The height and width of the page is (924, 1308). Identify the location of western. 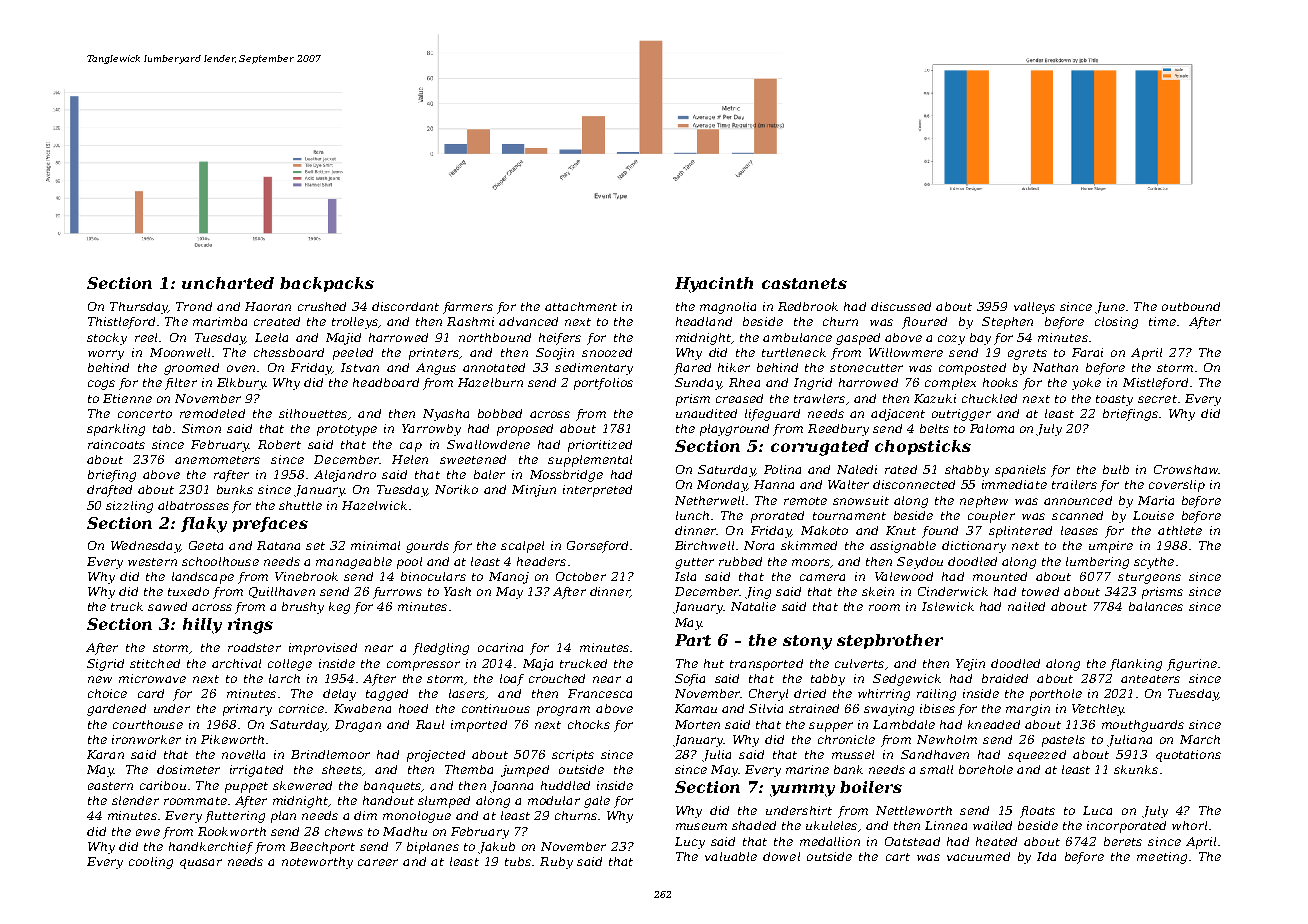
(152, 562).
